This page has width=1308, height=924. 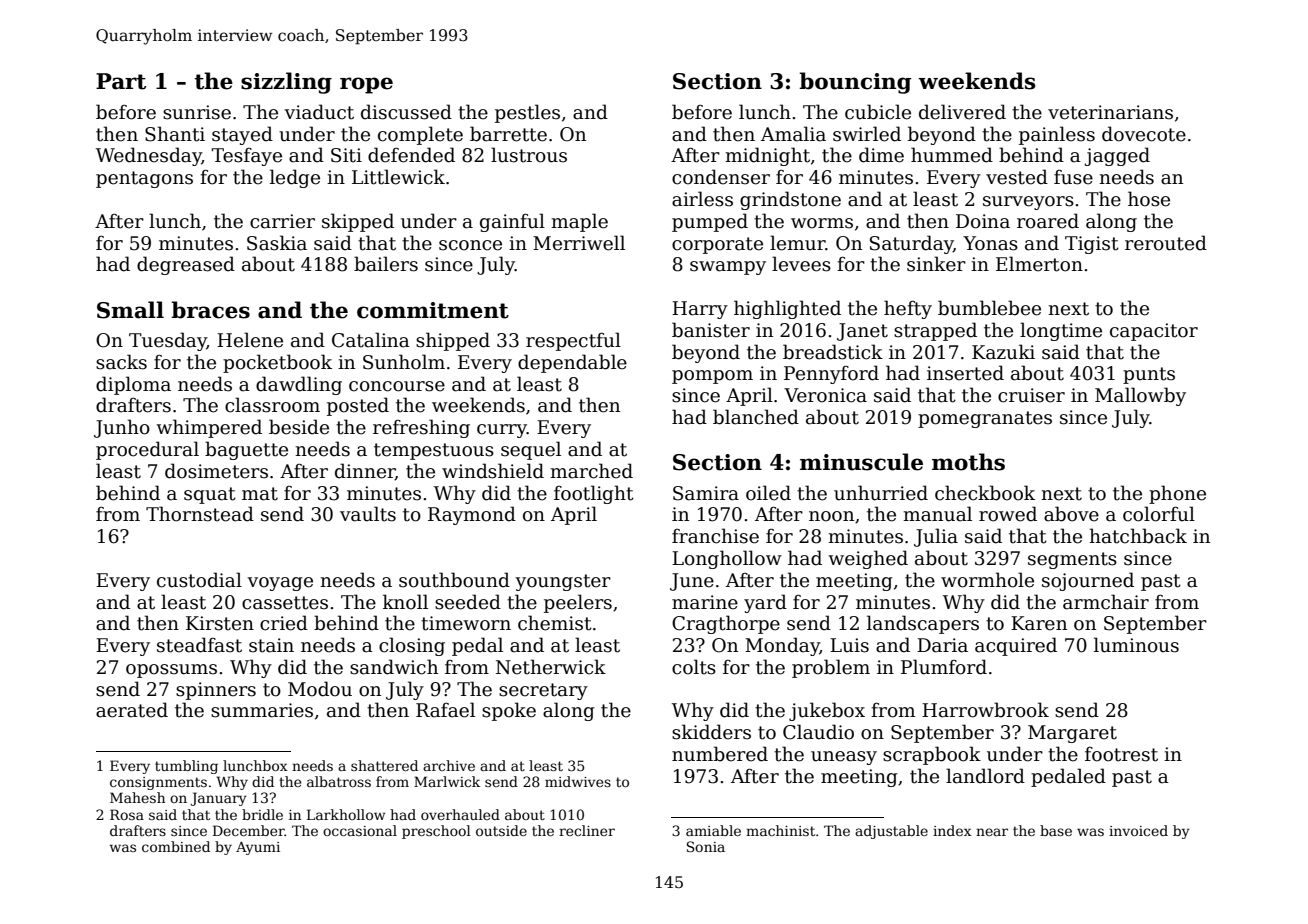 I want to click on pomegranates, so click(x=985, y=419).
